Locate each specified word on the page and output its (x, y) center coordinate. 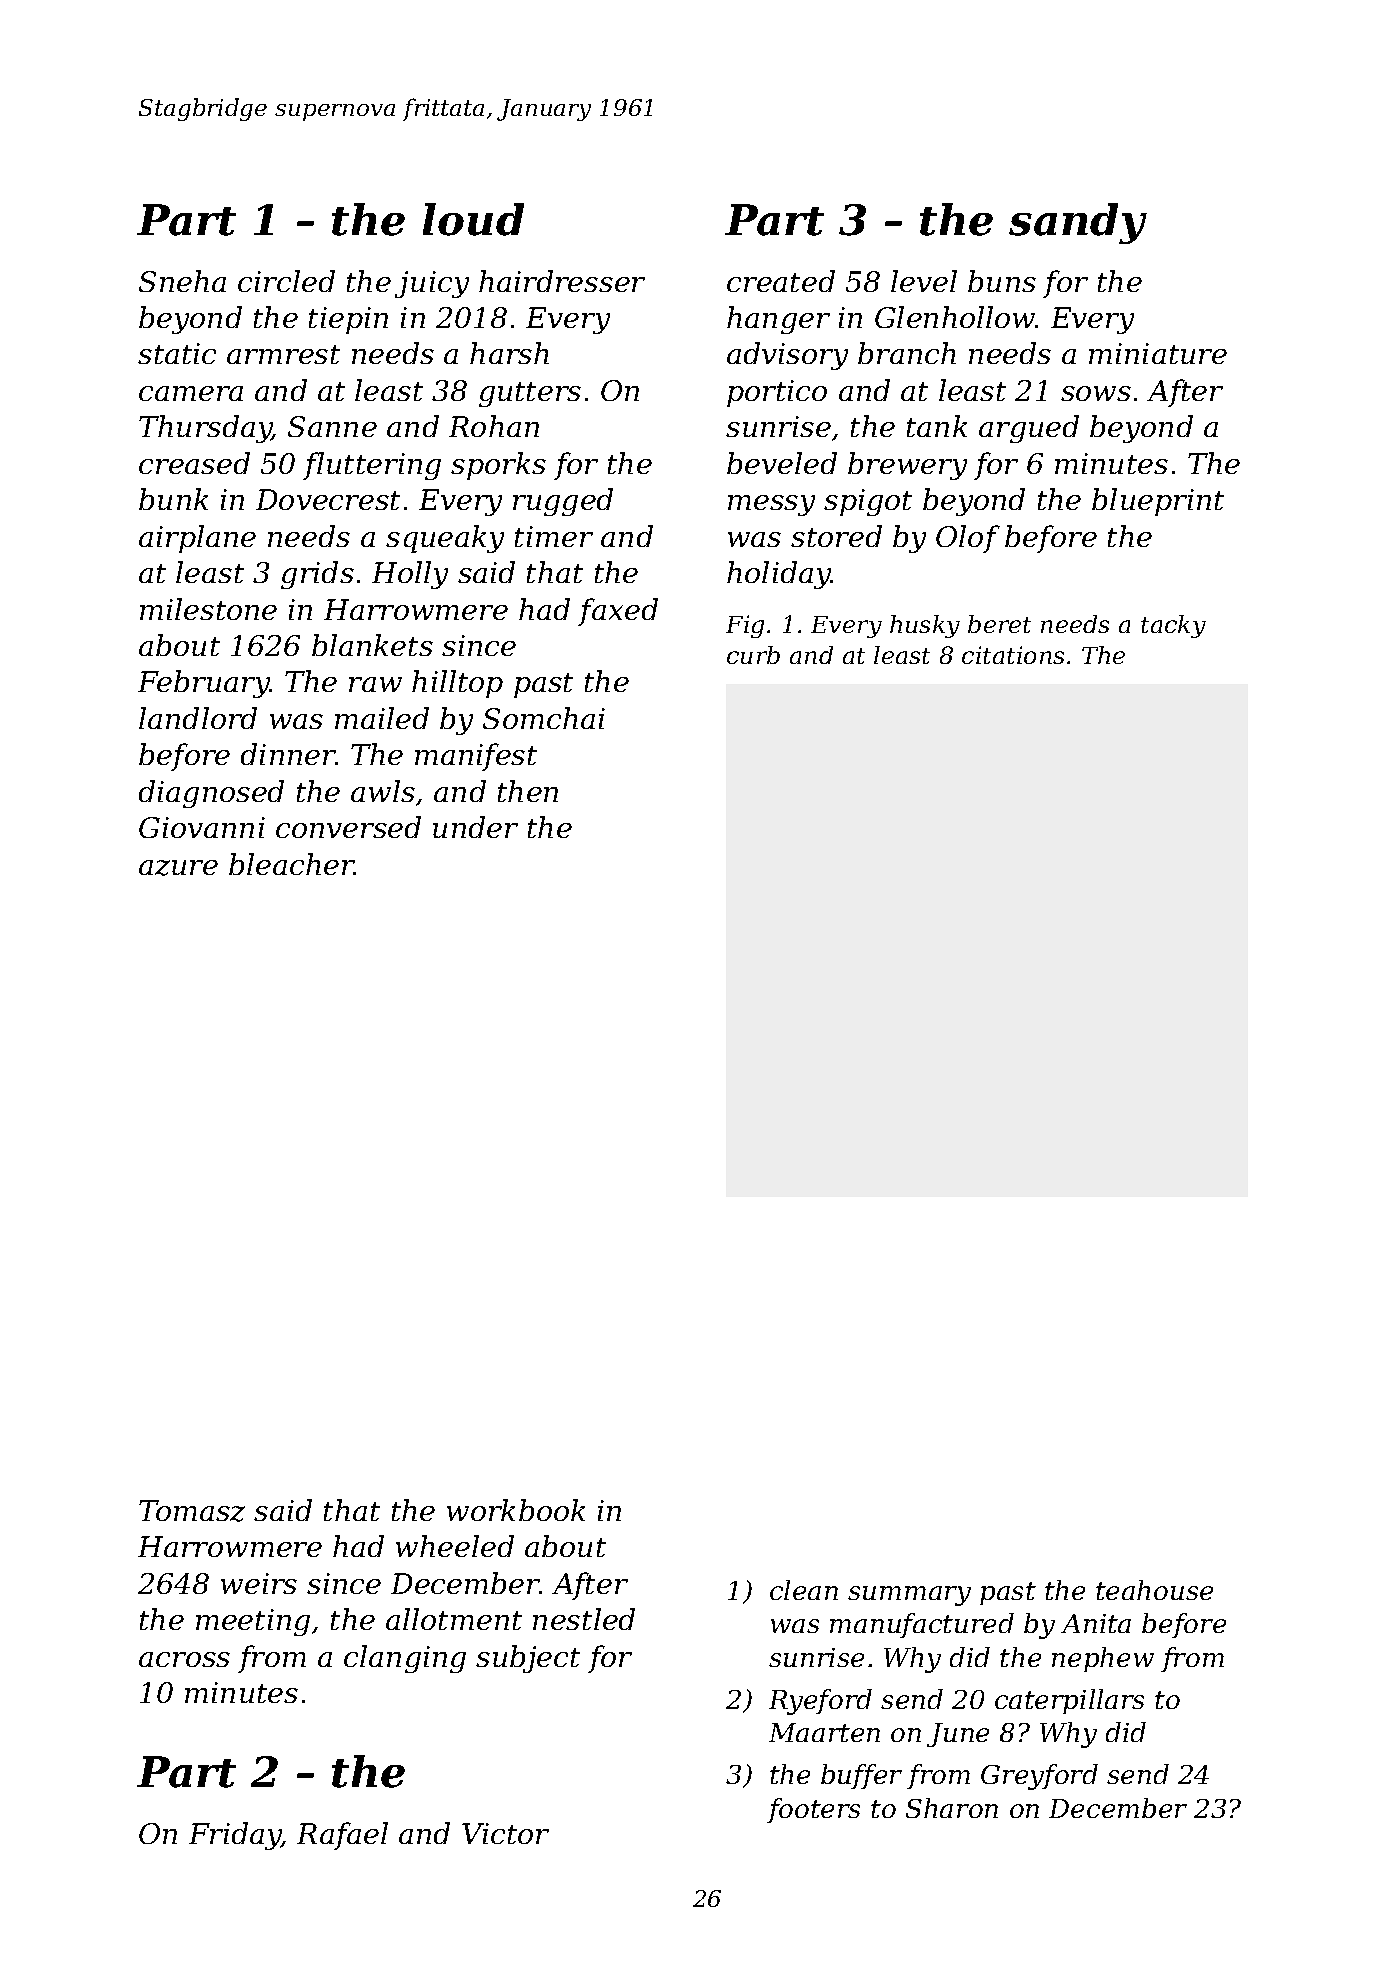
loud (473, 219)
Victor (505, 1833)
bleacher (292, 864)
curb (753, 655)
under (475, 827)
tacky (1173, 626)
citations (1013, 655)
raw (375, 684)
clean (804, 1590)
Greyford (1039, 1777)
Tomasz (192, 1511)
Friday (235, 1836)
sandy (1078, 223)
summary (909, 1596)
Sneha (182, 281)
